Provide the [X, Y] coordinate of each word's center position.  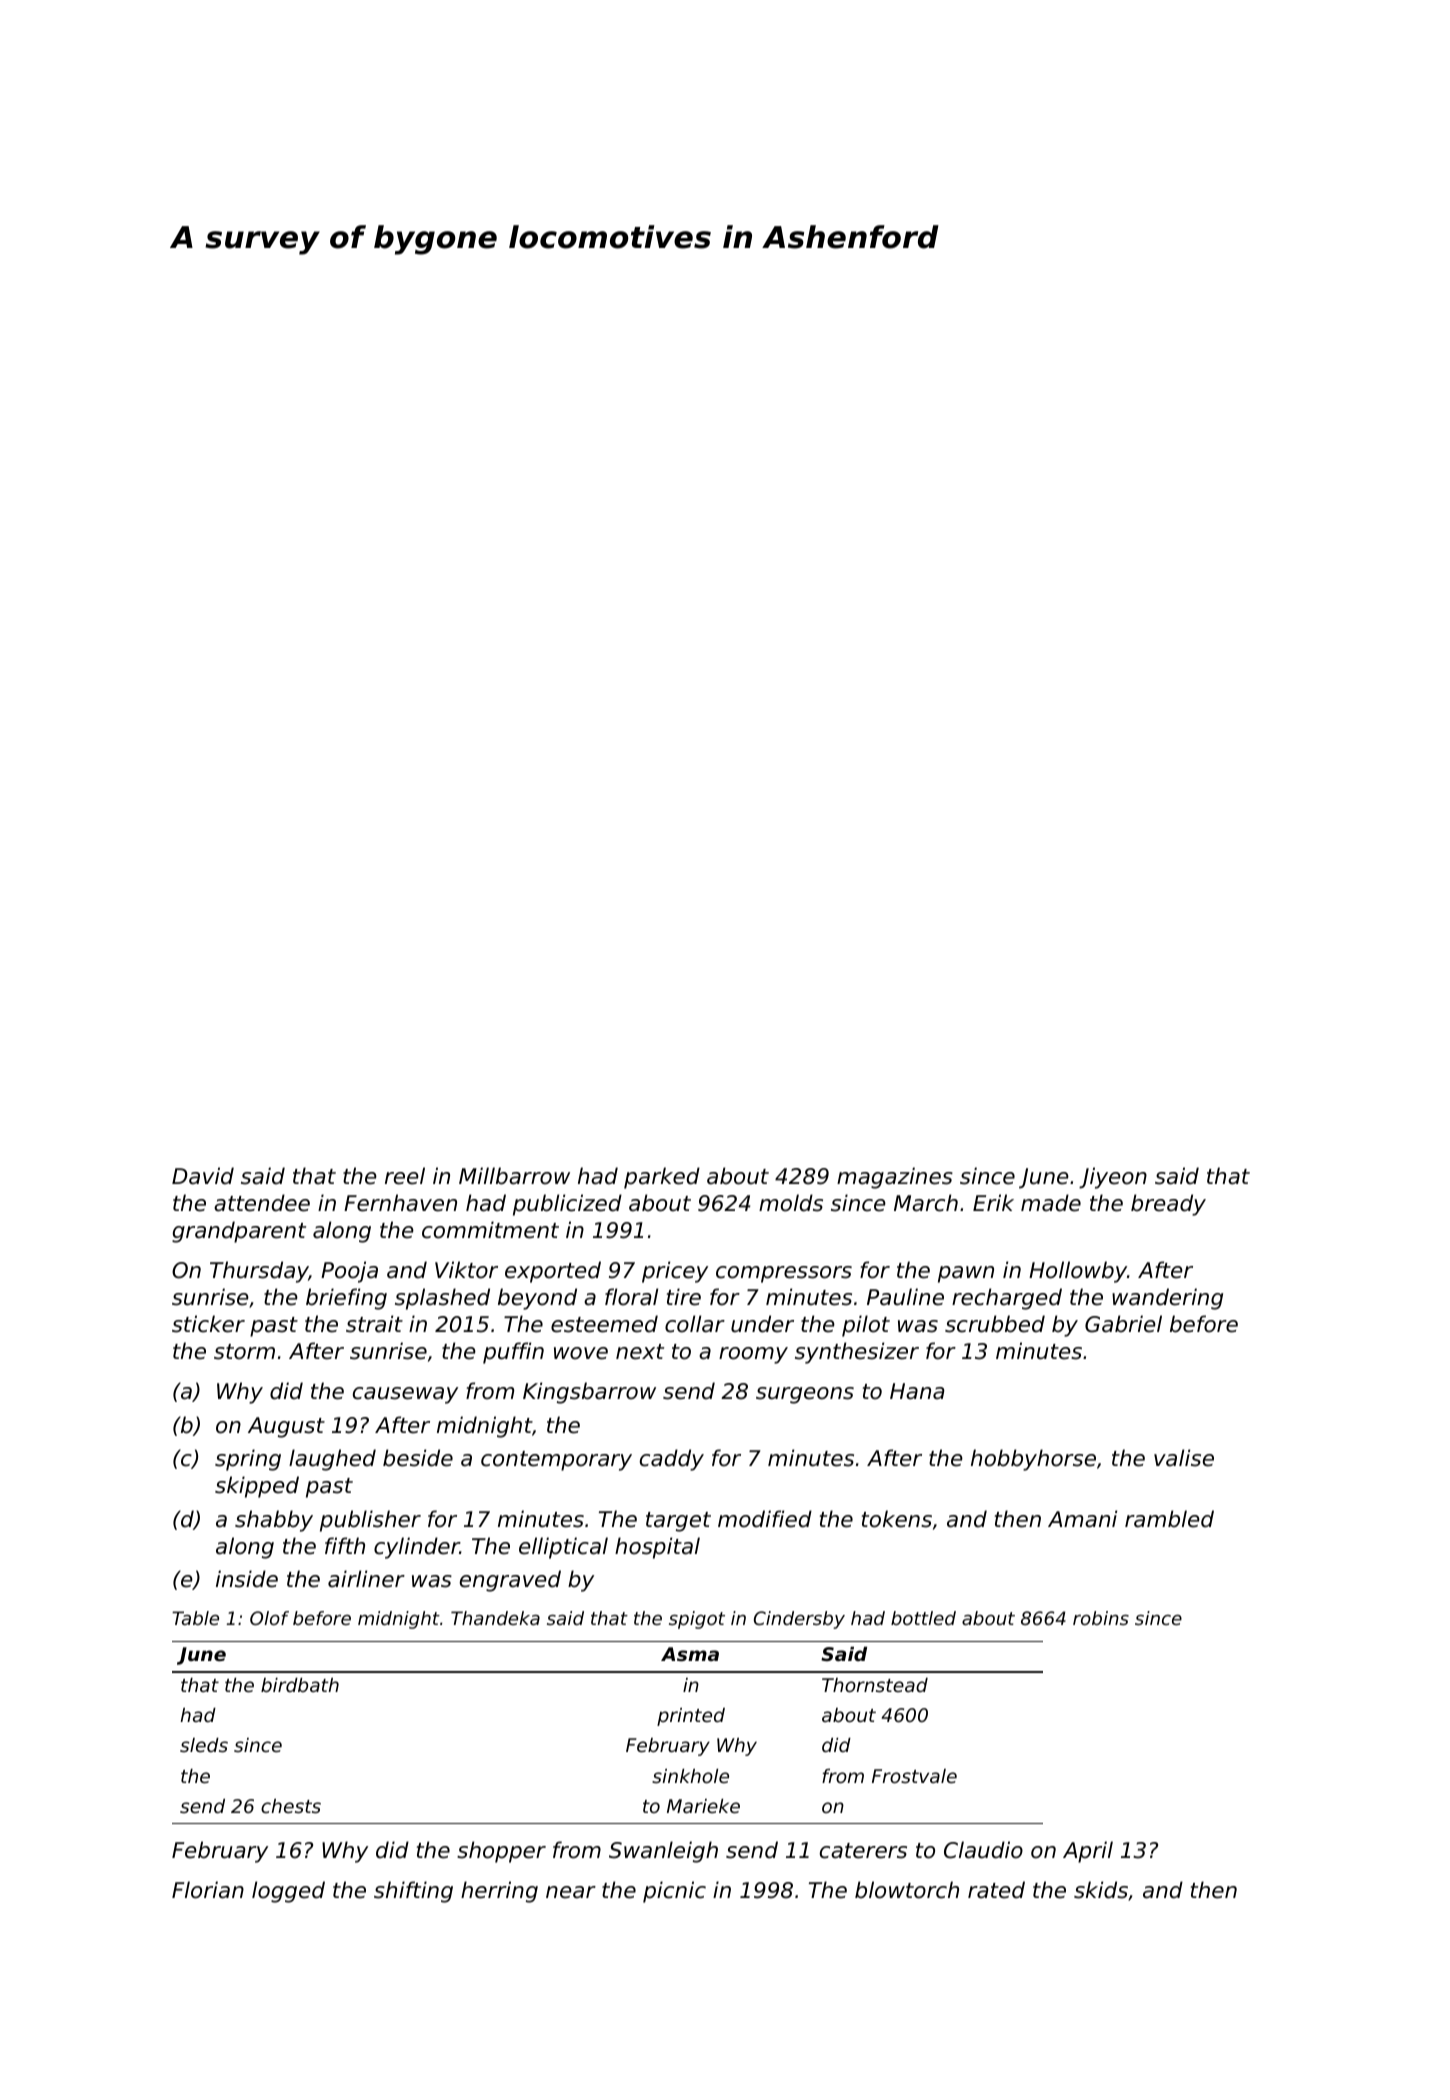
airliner [366, 1579]
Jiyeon [1113, 1178]
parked [662, 1178]
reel [405, 1176]
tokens [897, 1519]
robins [1101, 1618]
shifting [413, 1892]
